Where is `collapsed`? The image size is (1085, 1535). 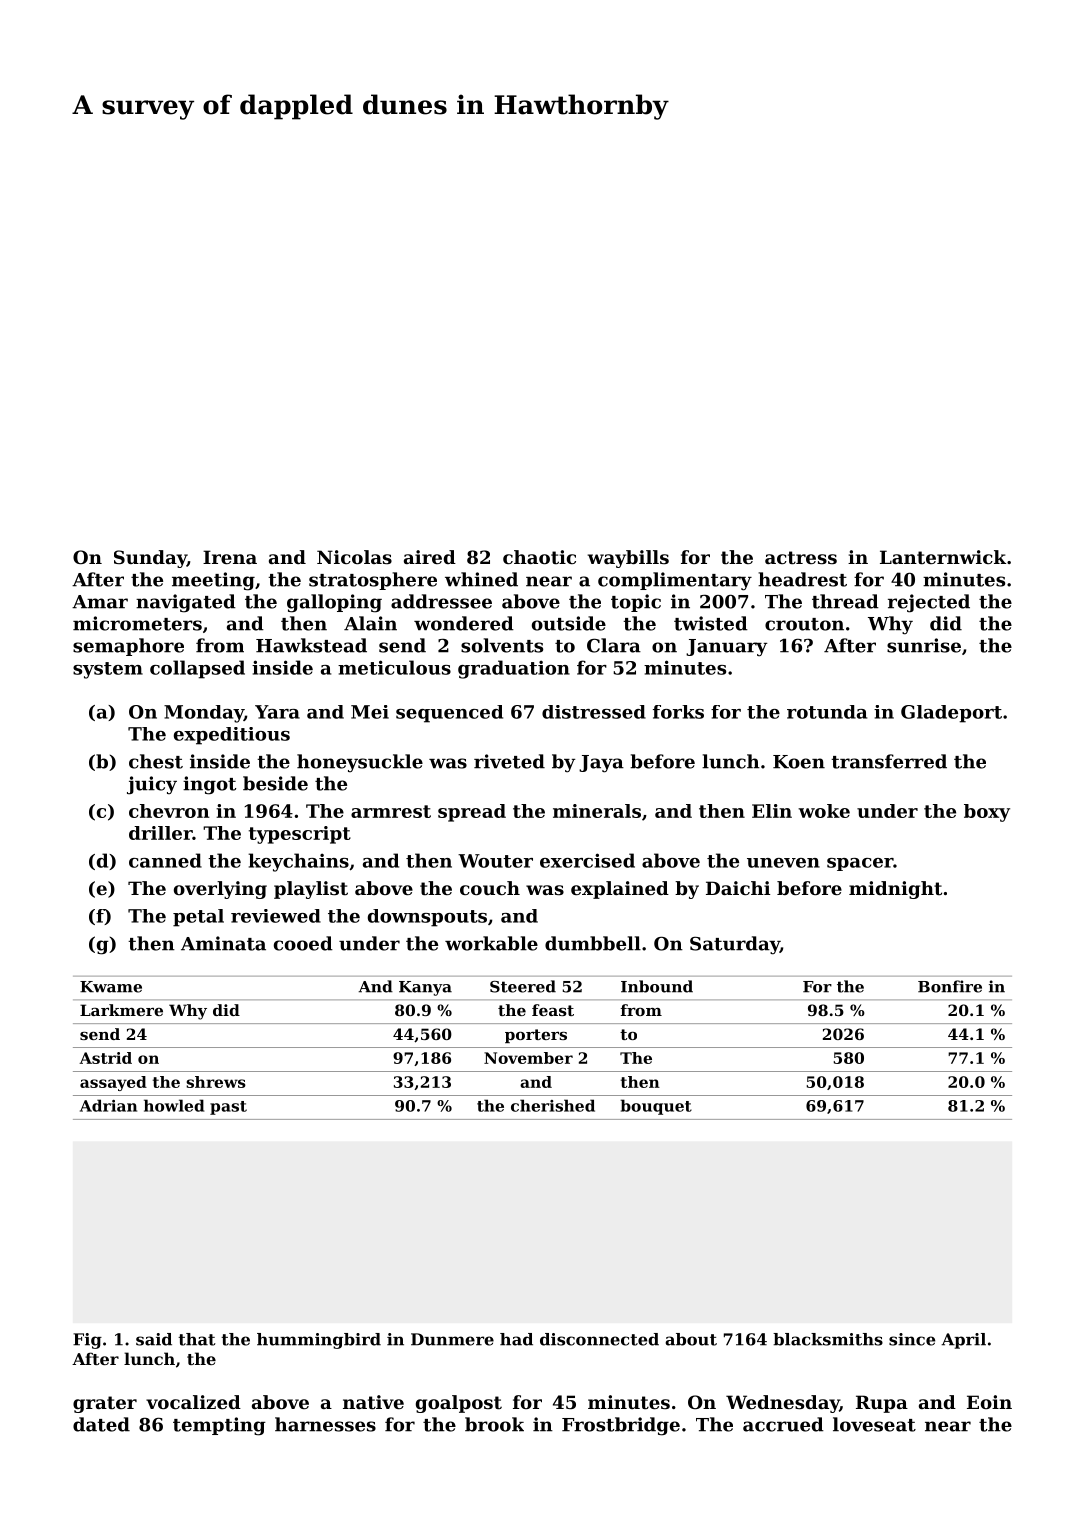 collapsed is located at coordinates (197, 669).
